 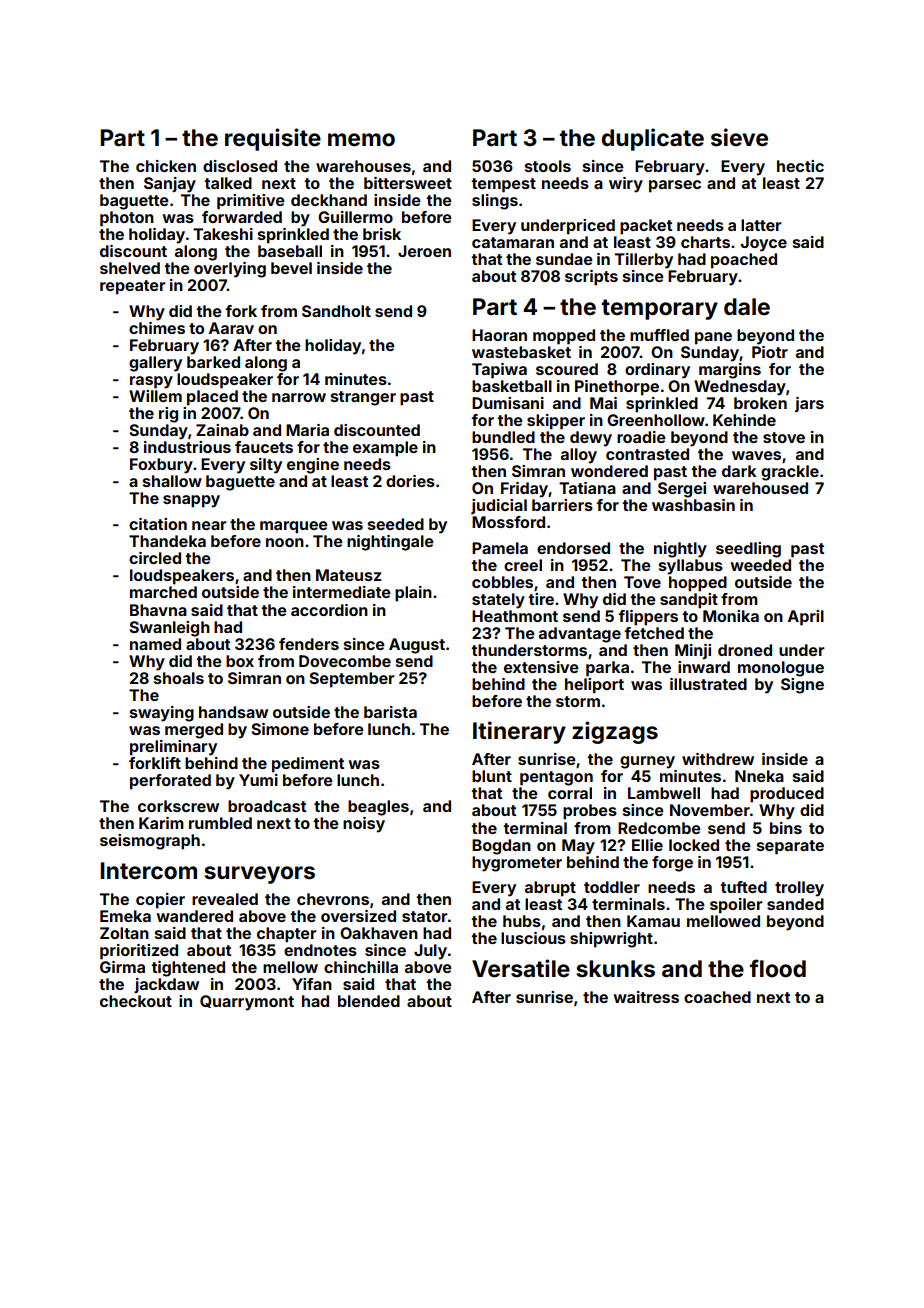 I want to click on sieve, so click(x=739, y=137).
